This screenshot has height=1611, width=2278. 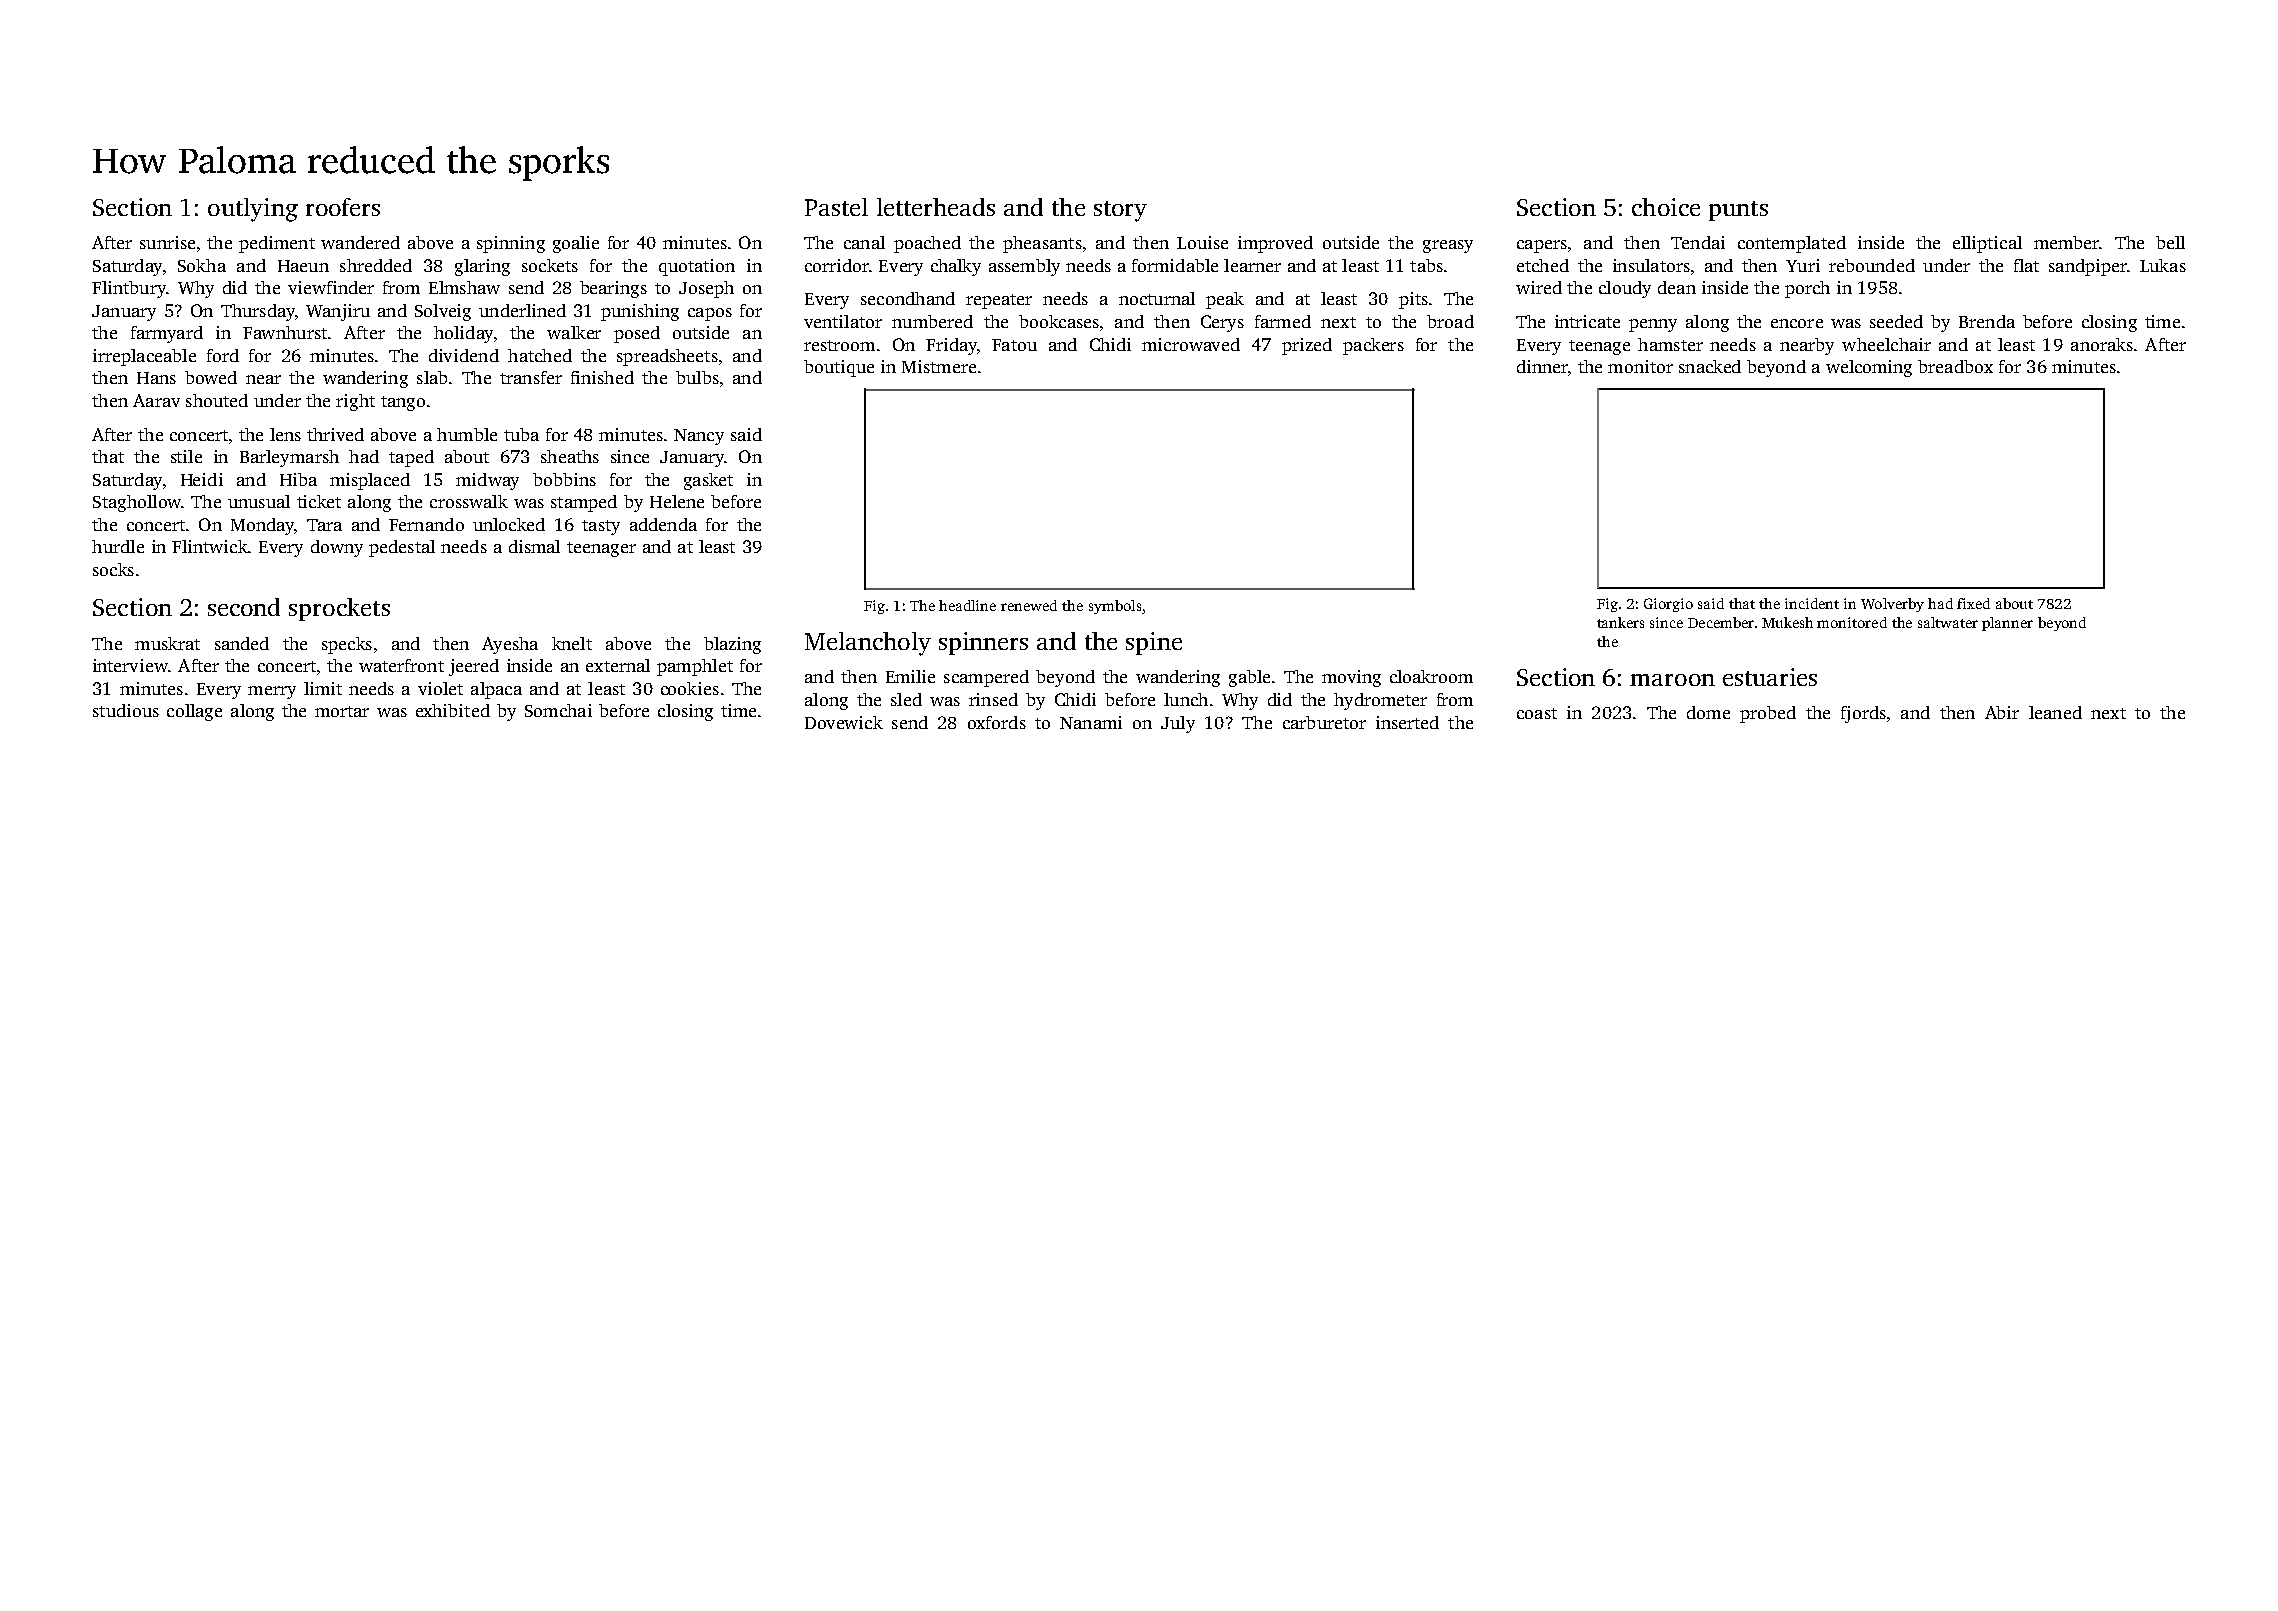 I want to click on Somchai, so click(x=558, y=710).
